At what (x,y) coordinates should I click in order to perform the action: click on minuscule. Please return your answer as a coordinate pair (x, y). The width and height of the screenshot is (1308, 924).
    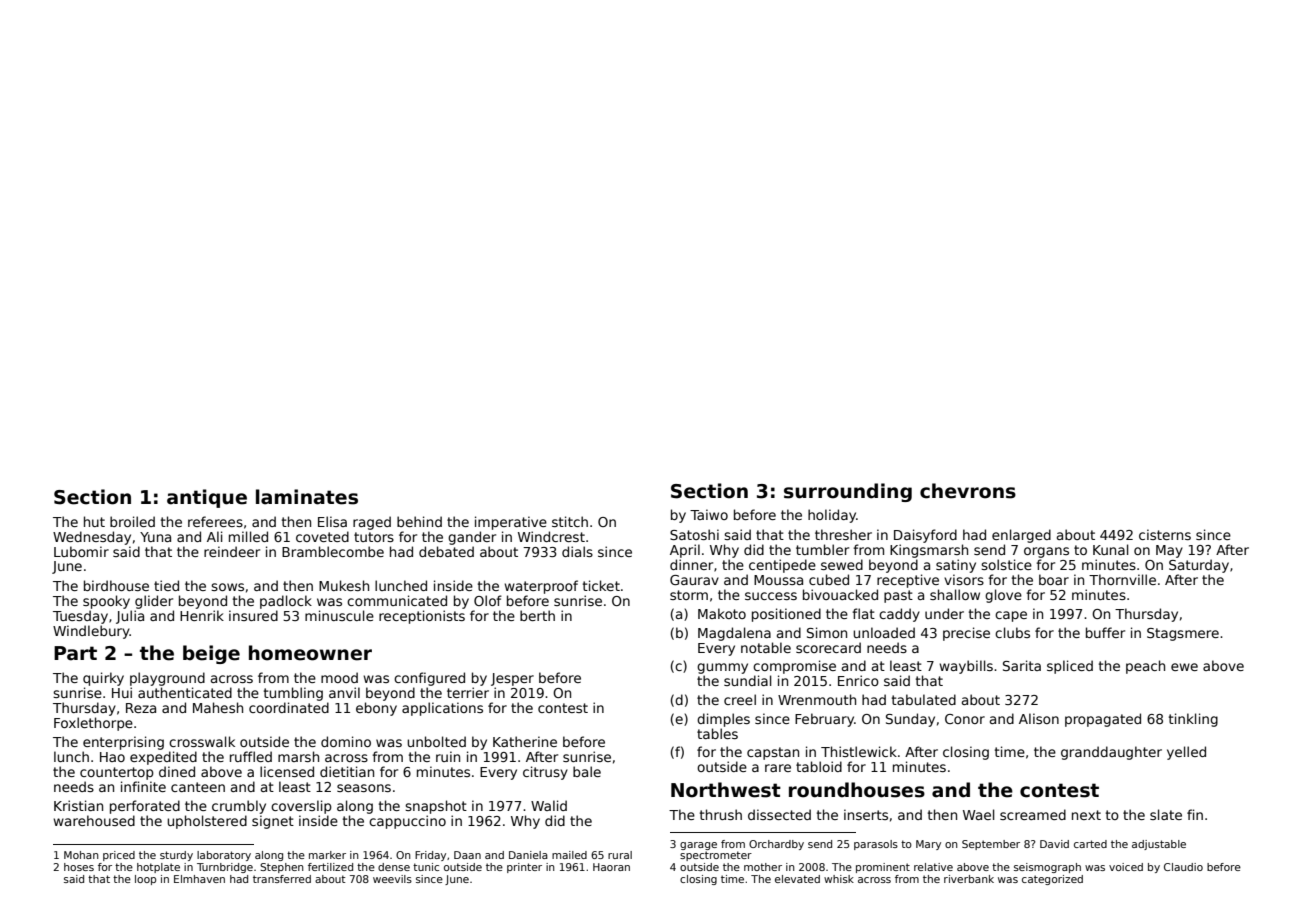
    Looking at the image, I should click on (339, 615).
